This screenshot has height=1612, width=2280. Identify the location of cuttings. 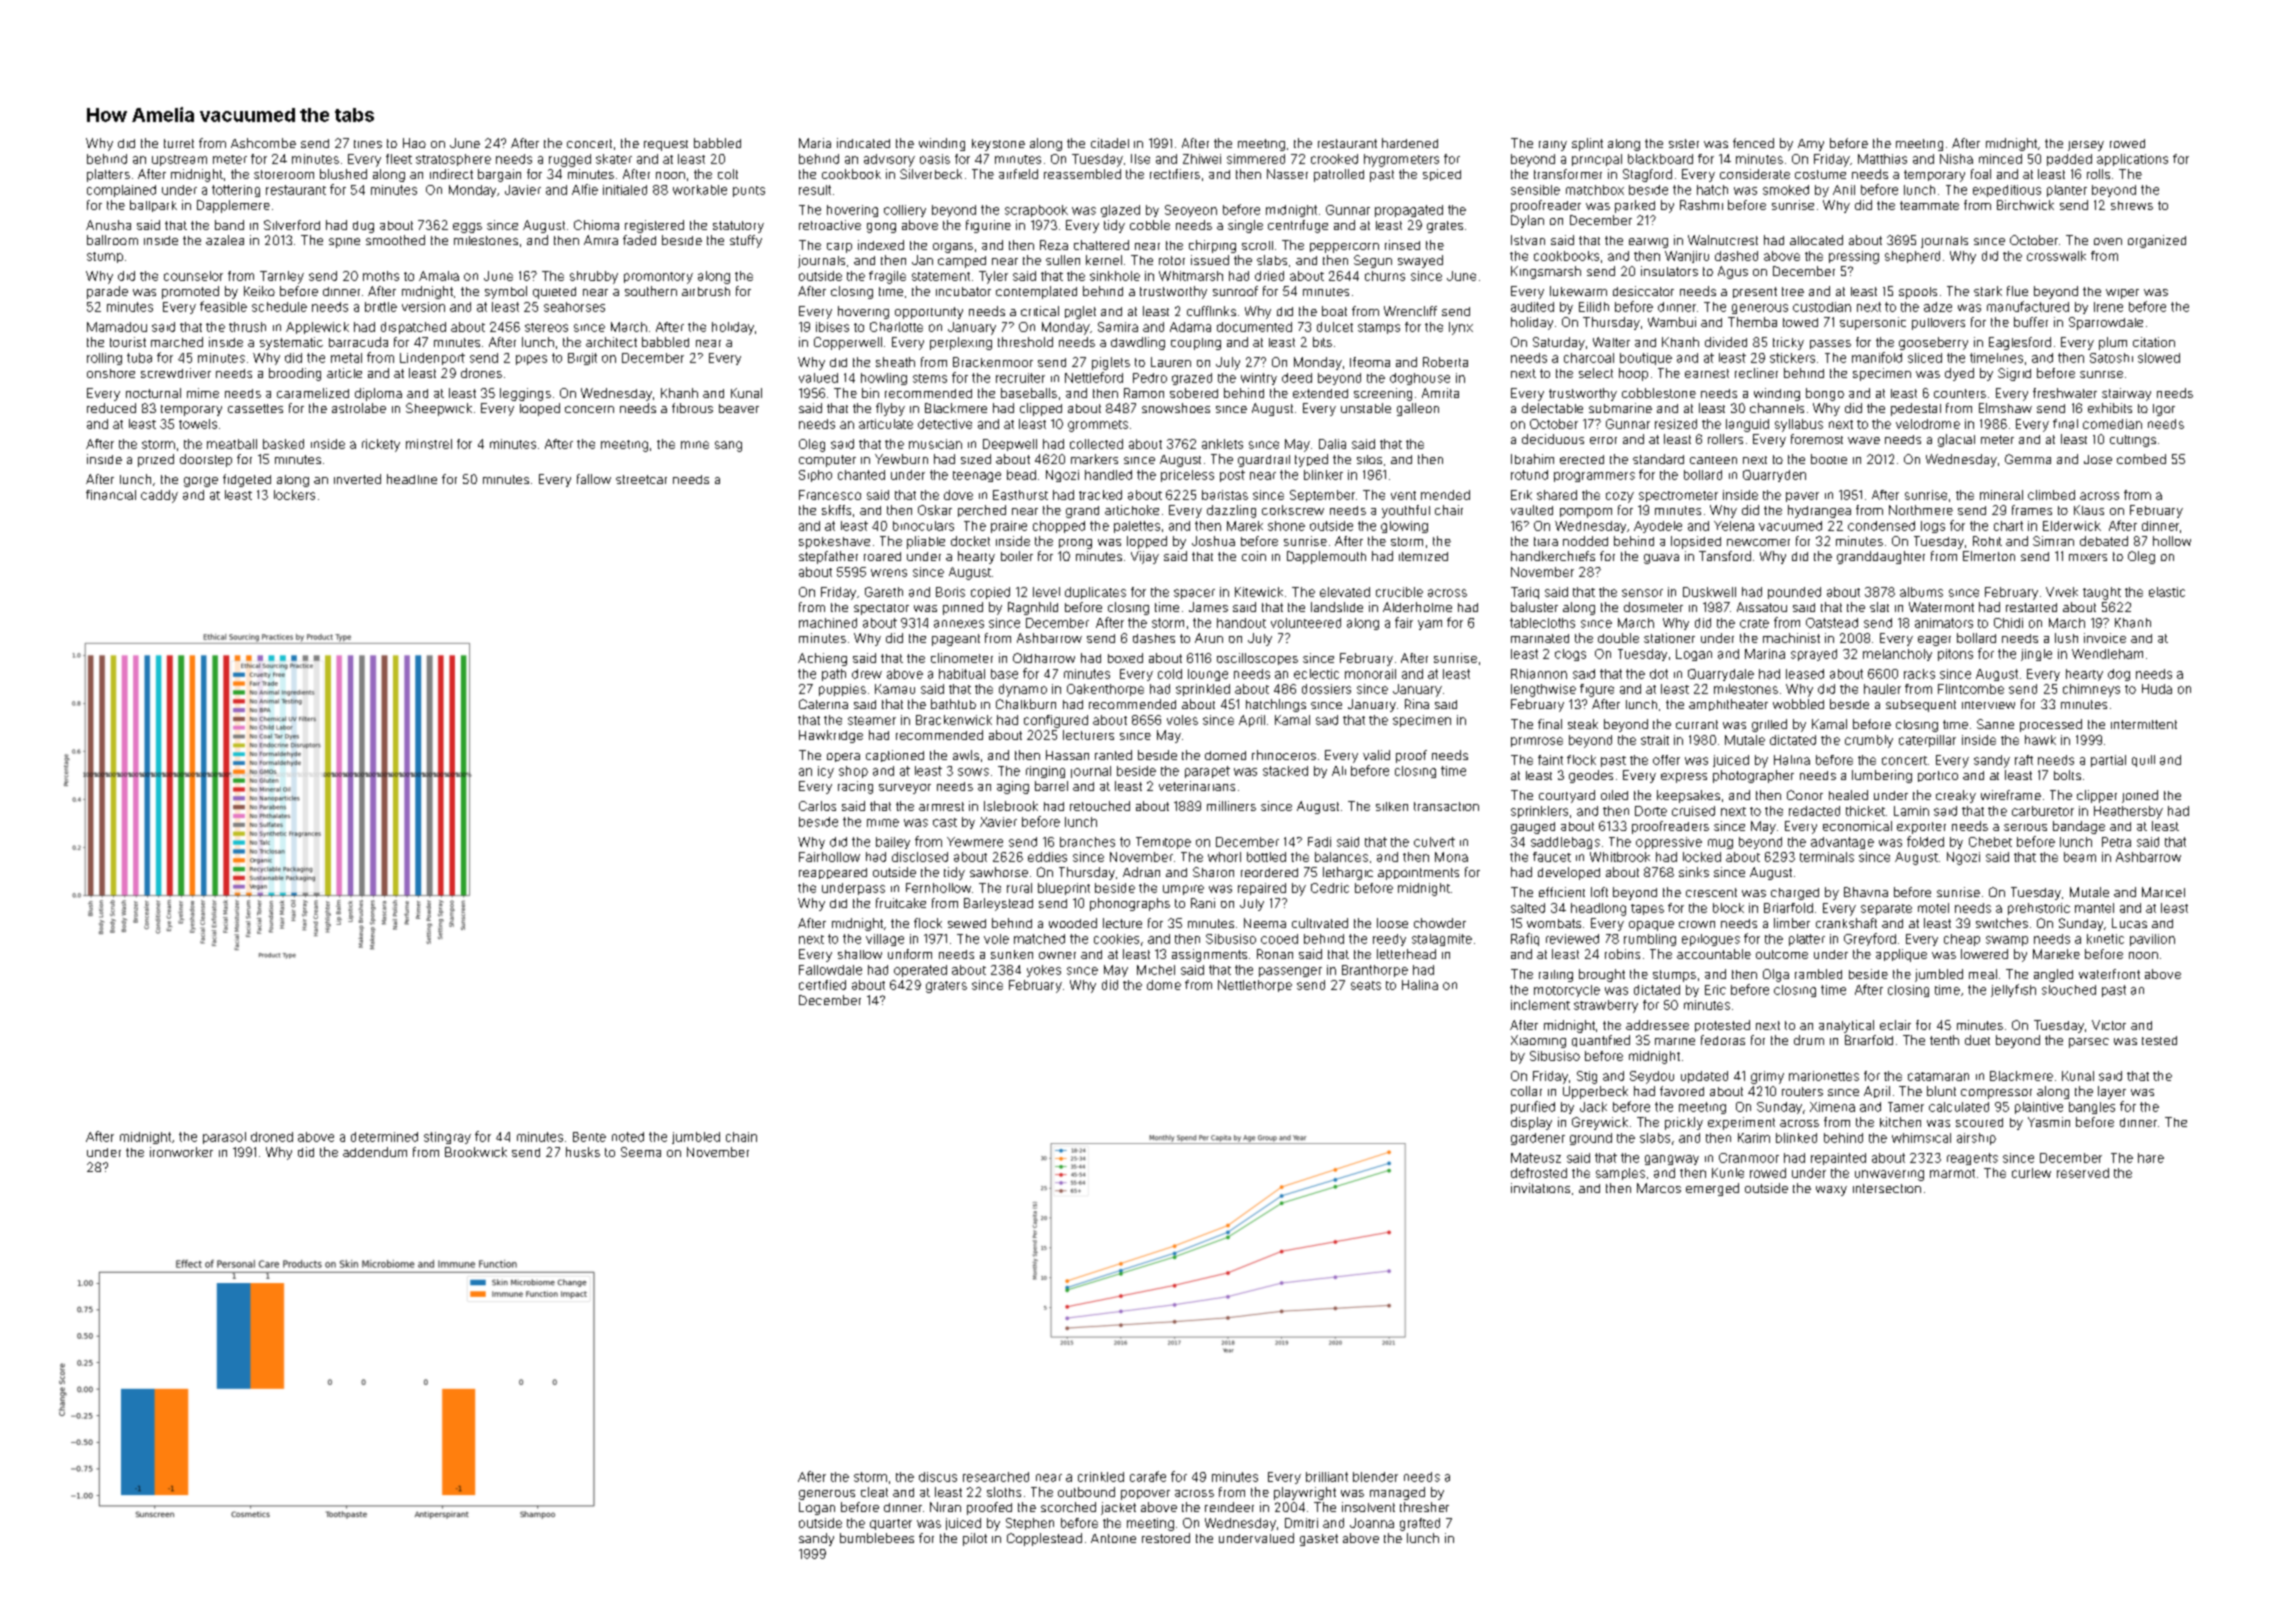
(2133, 441).
